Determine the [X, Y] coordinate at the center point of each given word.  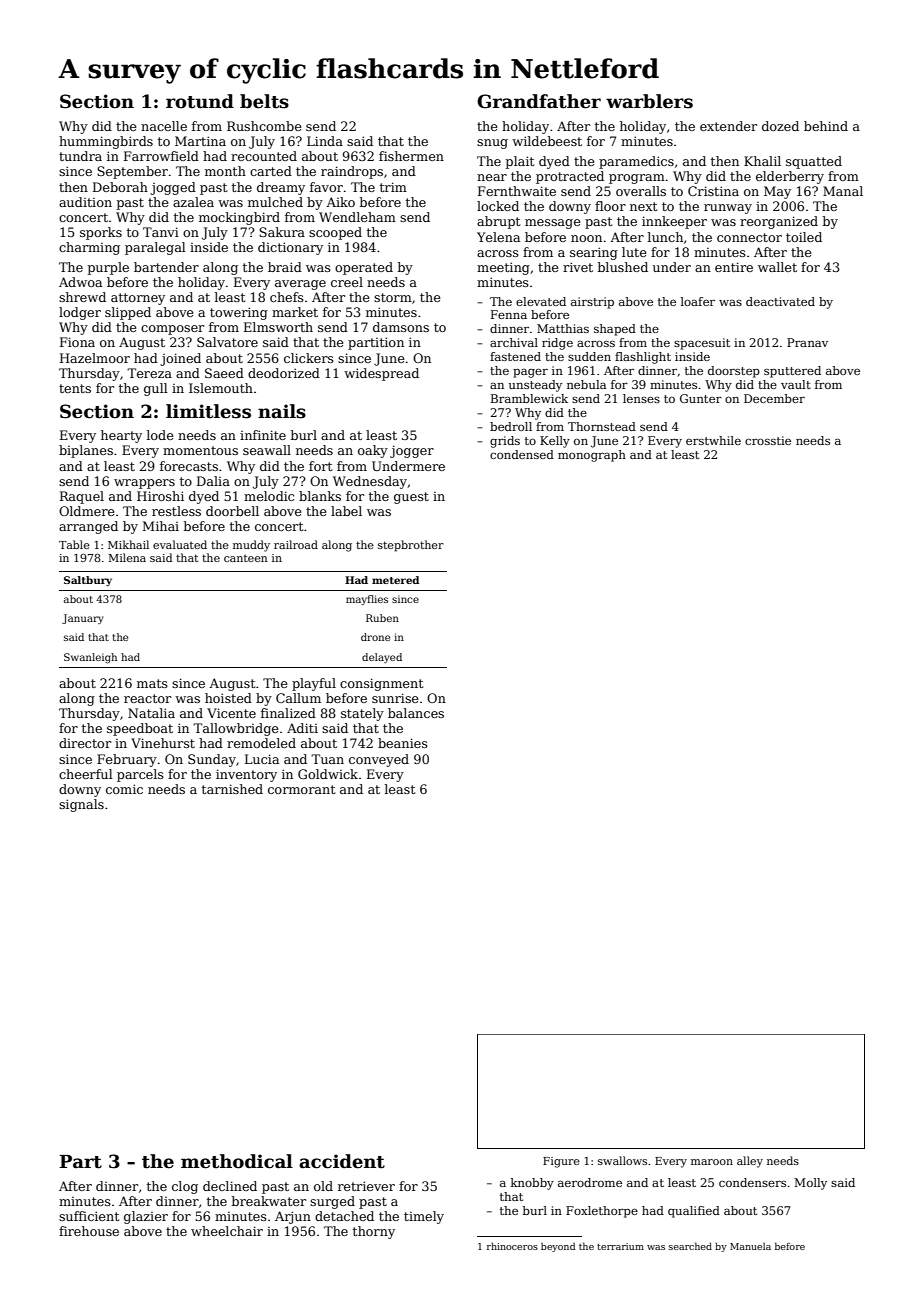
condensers [752, 1182]
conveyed [379, 760]
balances [416, 713]
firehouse [89, 1231]
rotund [200, 101]
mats [152, 683]
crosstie [768, 440]
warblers [649, 101]
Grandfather [539, 101]
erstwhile [713, 440]
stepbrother [410, 546]
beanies [403, 743]
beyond [558, 1247]
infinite [263, 435]
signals [81, 805]
